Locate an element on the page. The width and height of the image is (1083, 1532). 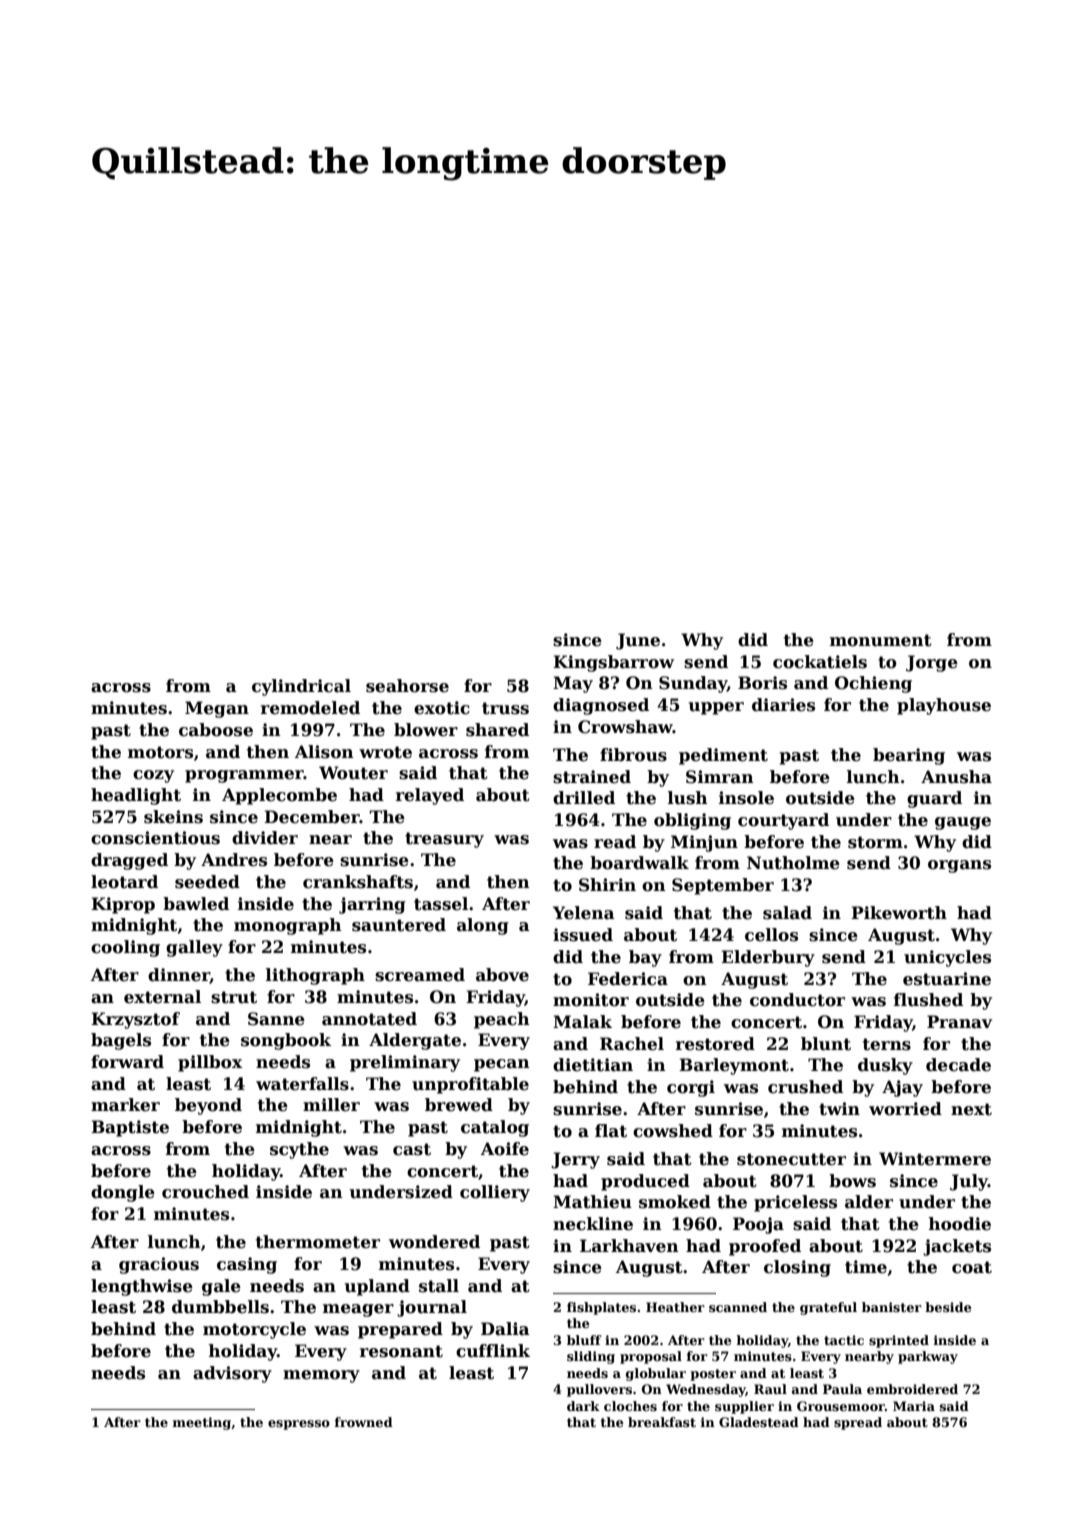
advisory is located at coordinates (232, 1374).
